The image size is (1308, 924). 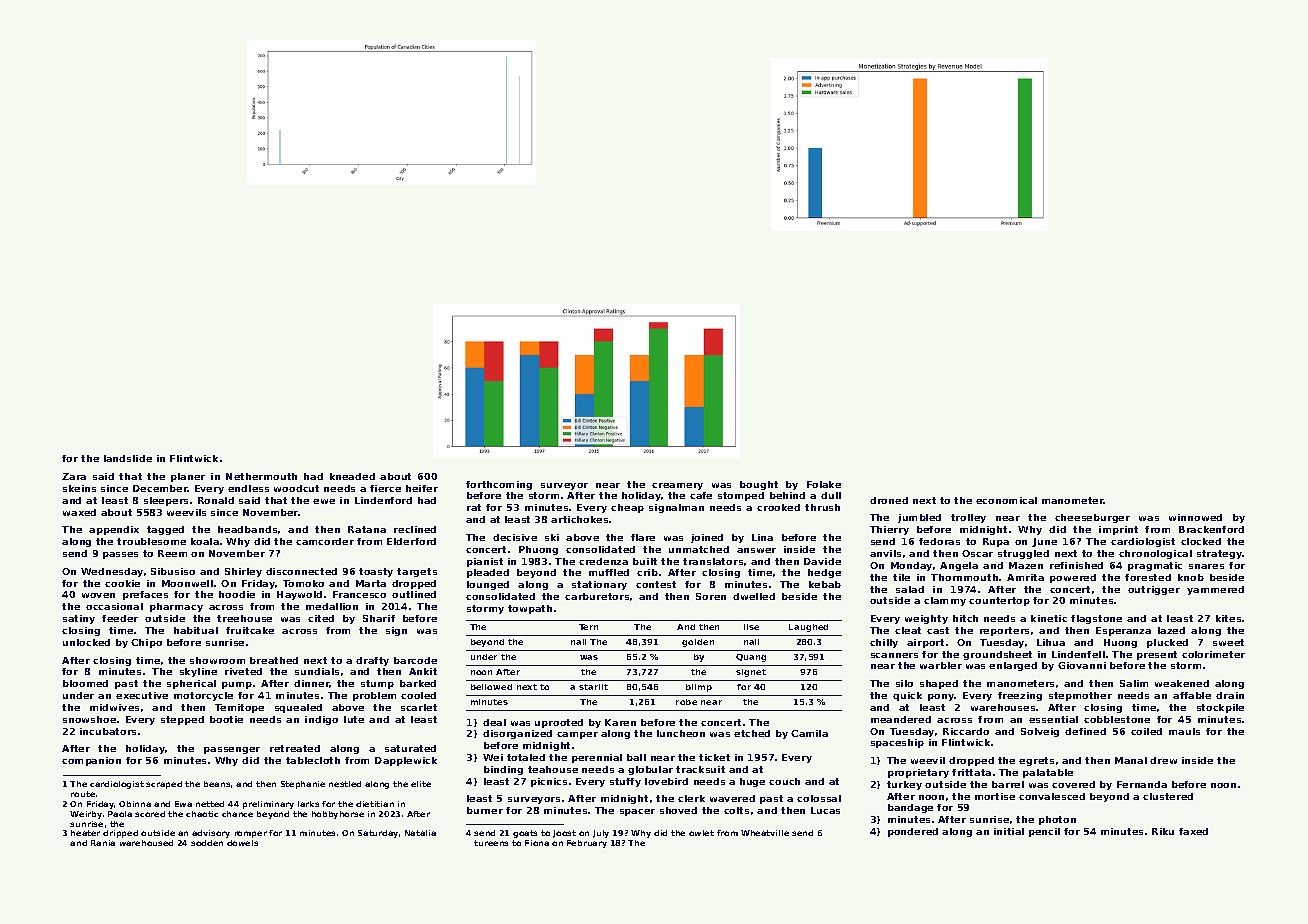 I want to click on snares, so click(x=1206, y=566).
